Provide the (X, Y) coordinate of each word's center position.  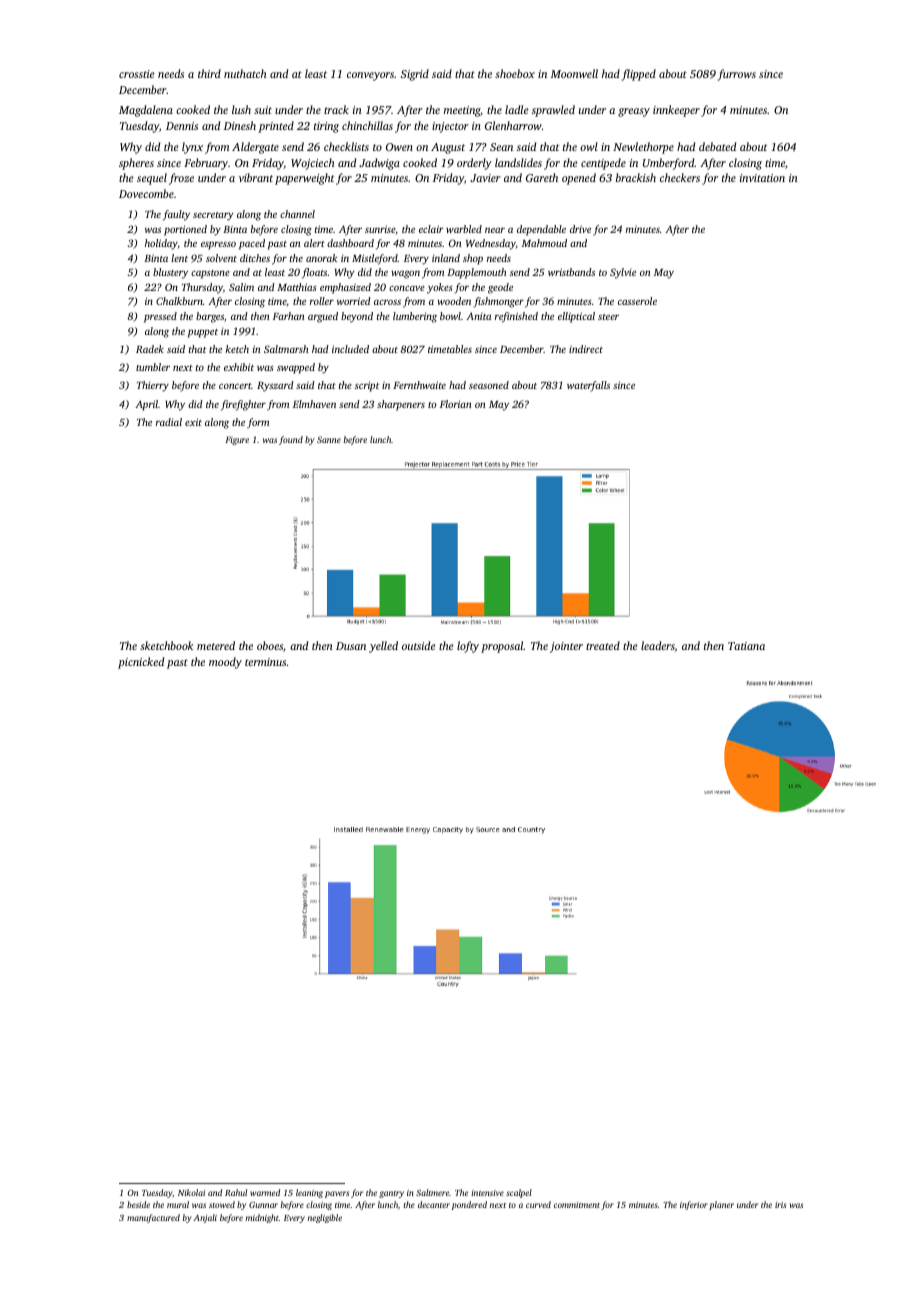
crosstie (137, 74)
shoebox (515, 73)
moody (225, 663)
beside (138, 1204)
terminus (265, 662)
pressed (160, 317)
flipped (639, 75)
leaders (658, 646)
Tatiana (746, 646)
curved (538, 1204)
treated (603, 645)
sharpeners (401, 405)
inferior (694, 1205)
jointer (566, 647)
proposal (502, 647)
